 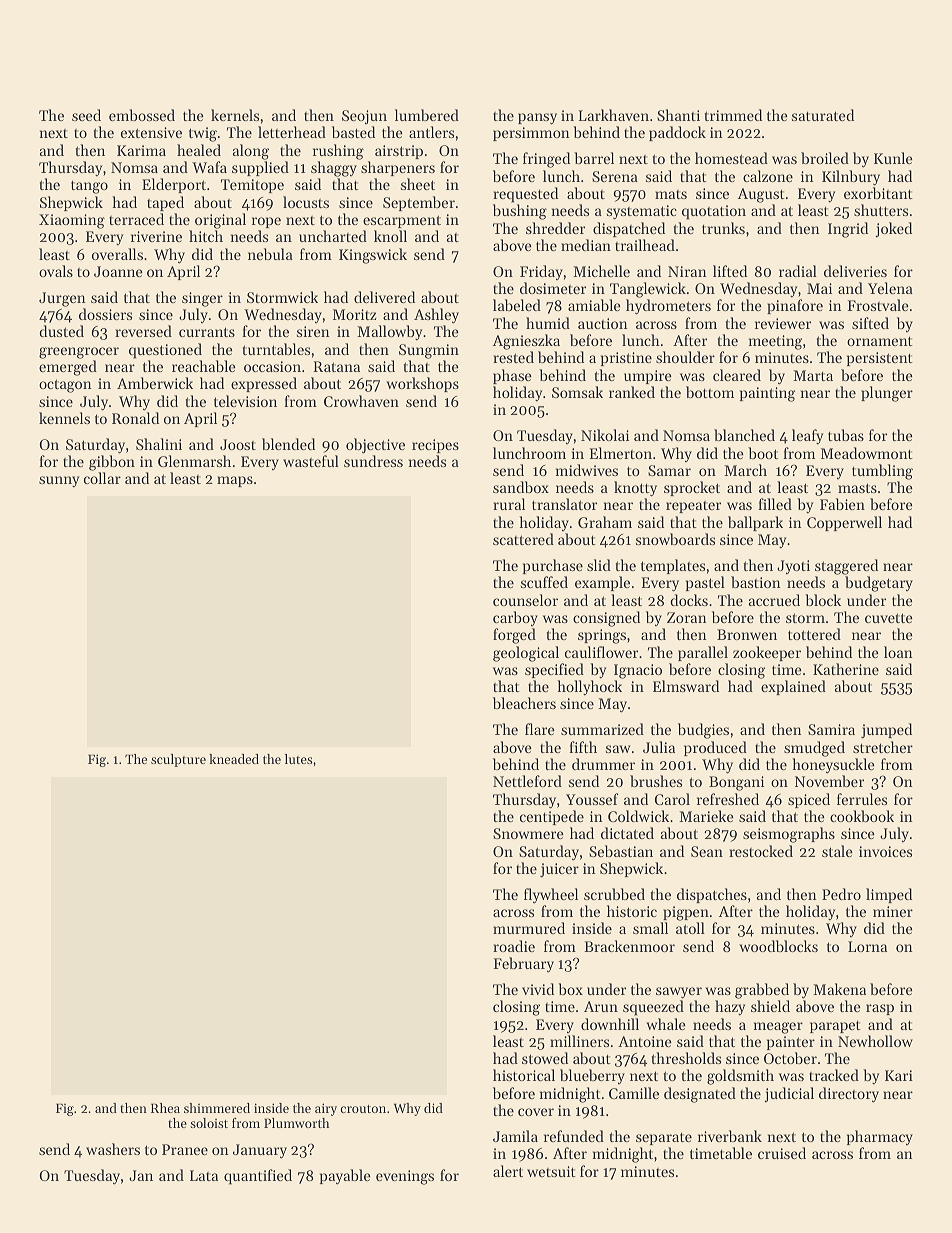 What do you see at coordinates (893, 230) in the screenshot?
I see `joked` at bounding box center [893, 230].
